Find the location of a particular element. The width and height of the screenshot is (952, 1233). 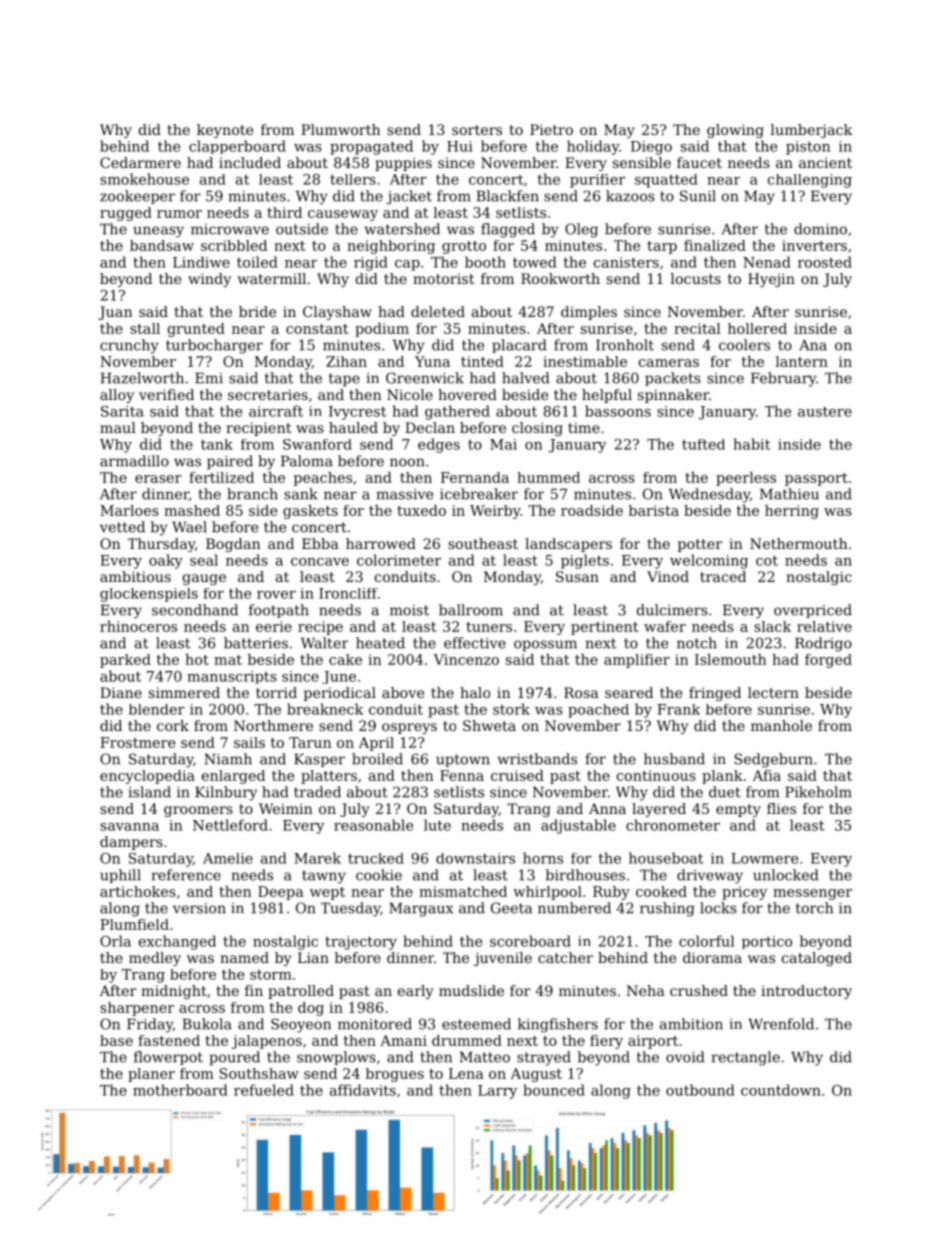

microwave is located at coordinates (230, 229).
